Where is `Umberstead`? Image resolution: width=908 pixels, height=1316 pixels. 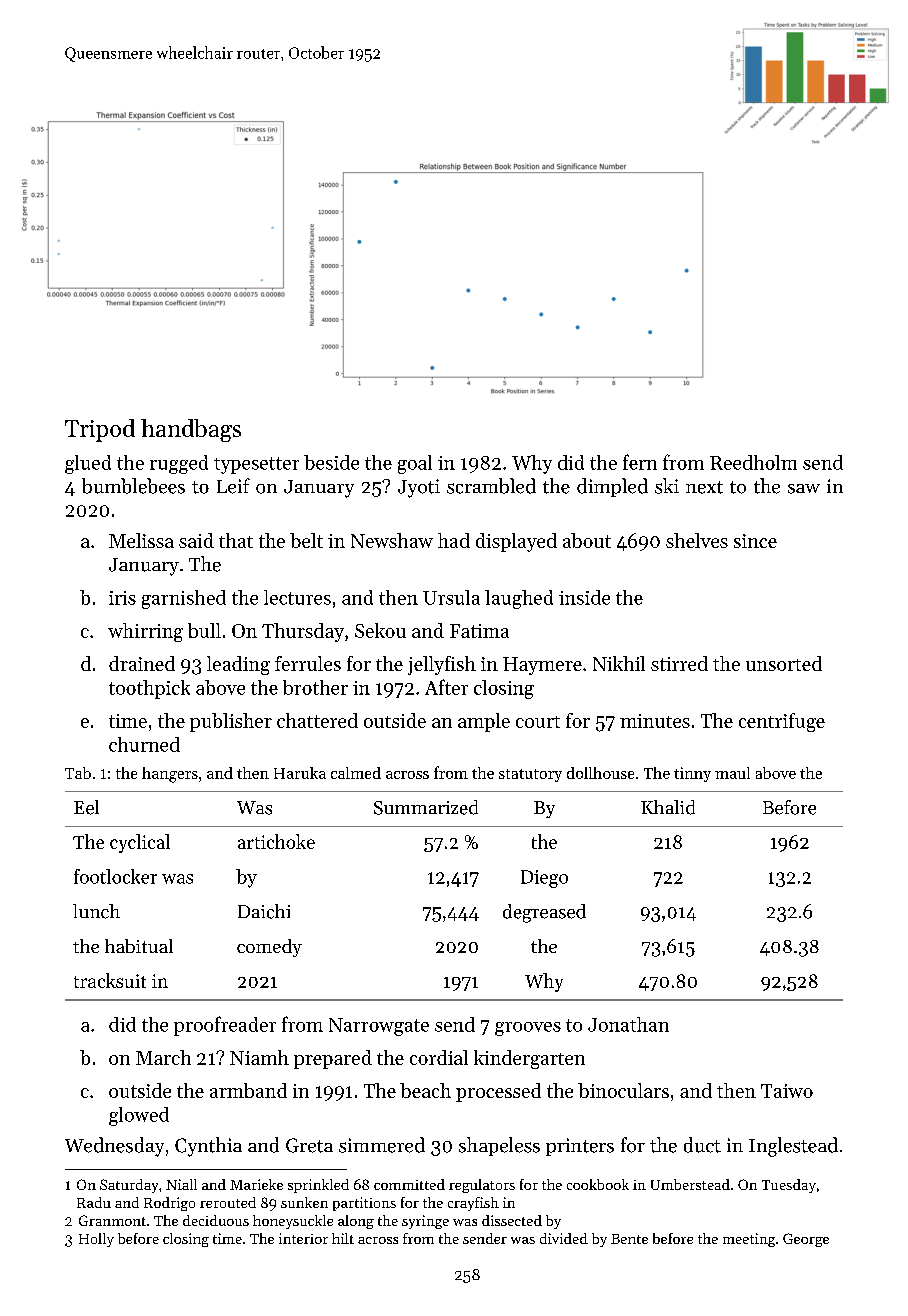
Umberstead is located at coordinates (690, 1184).
